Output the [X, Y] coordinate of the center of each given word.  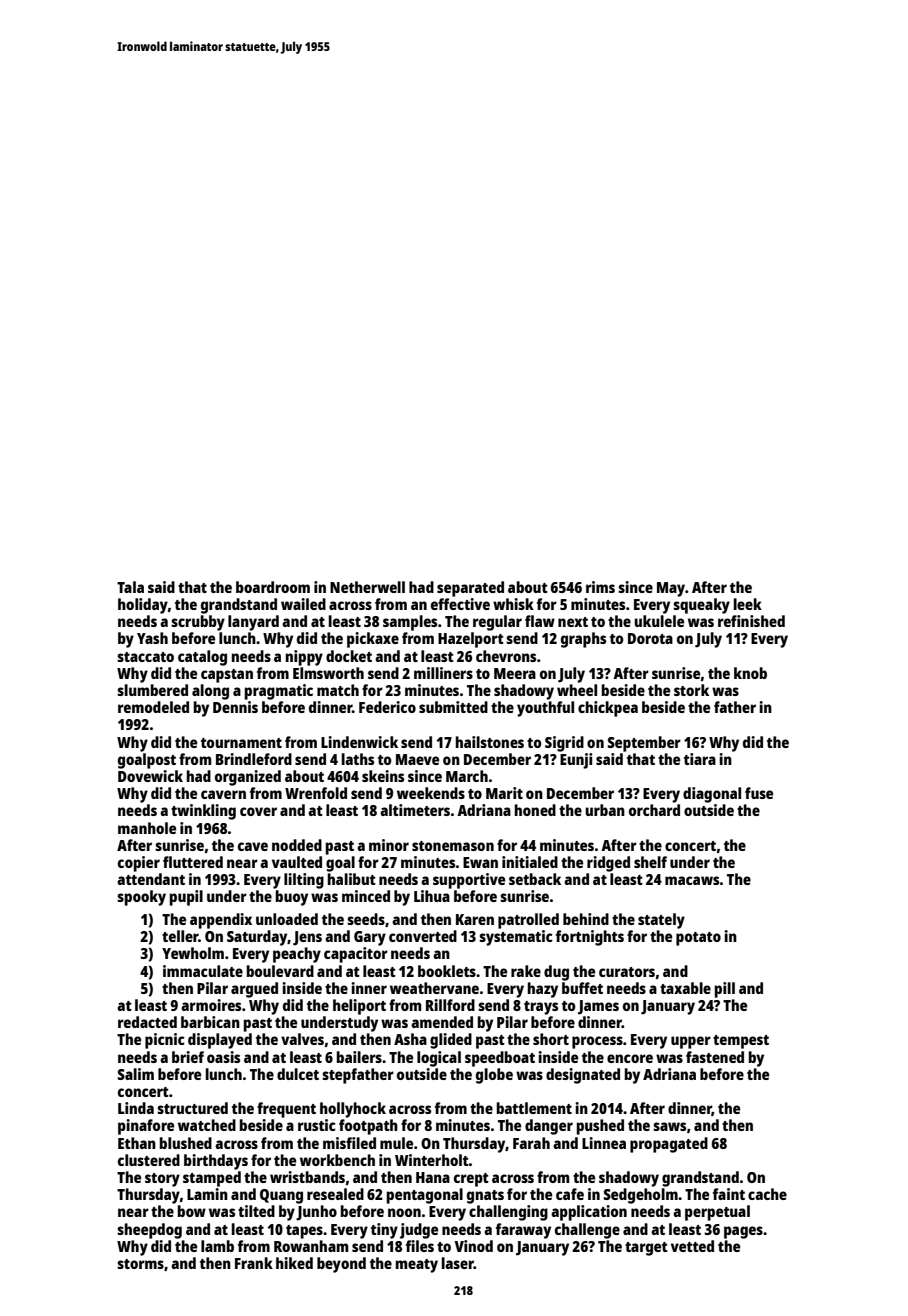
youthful [545, 709]
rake [526, 971]
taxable [685, 988]
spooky [141, 898]
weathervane [434, 988]
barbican [210, 1022]
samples [410, 623]
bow [192, 1211]
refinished [751, 621]
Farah [531, 1143]
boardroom [273, 587]
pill [725, 990]
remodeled [153, 707]
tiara [700, 759]
